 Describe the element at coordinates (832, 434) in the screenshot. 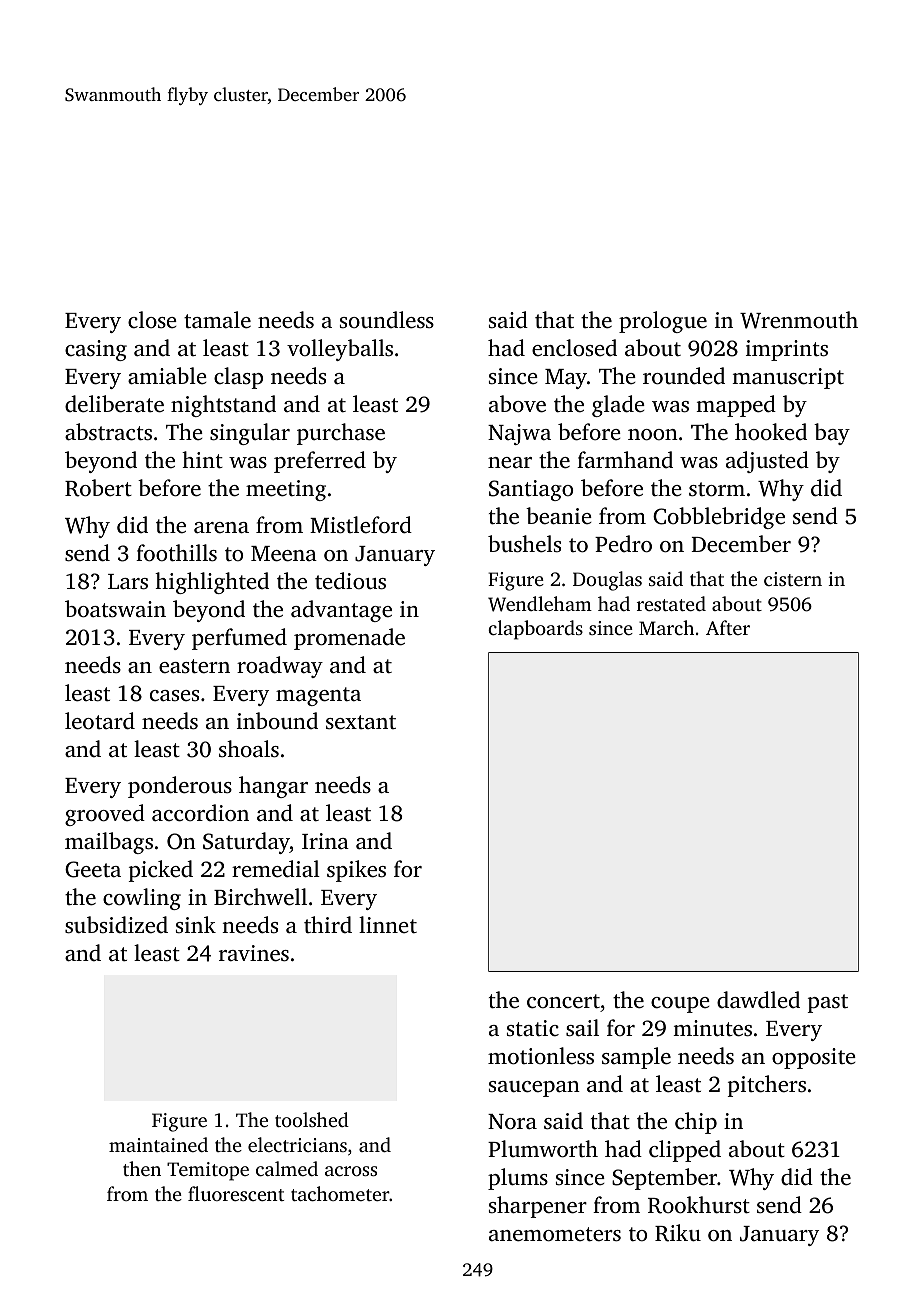

I see `bay` at that location.
